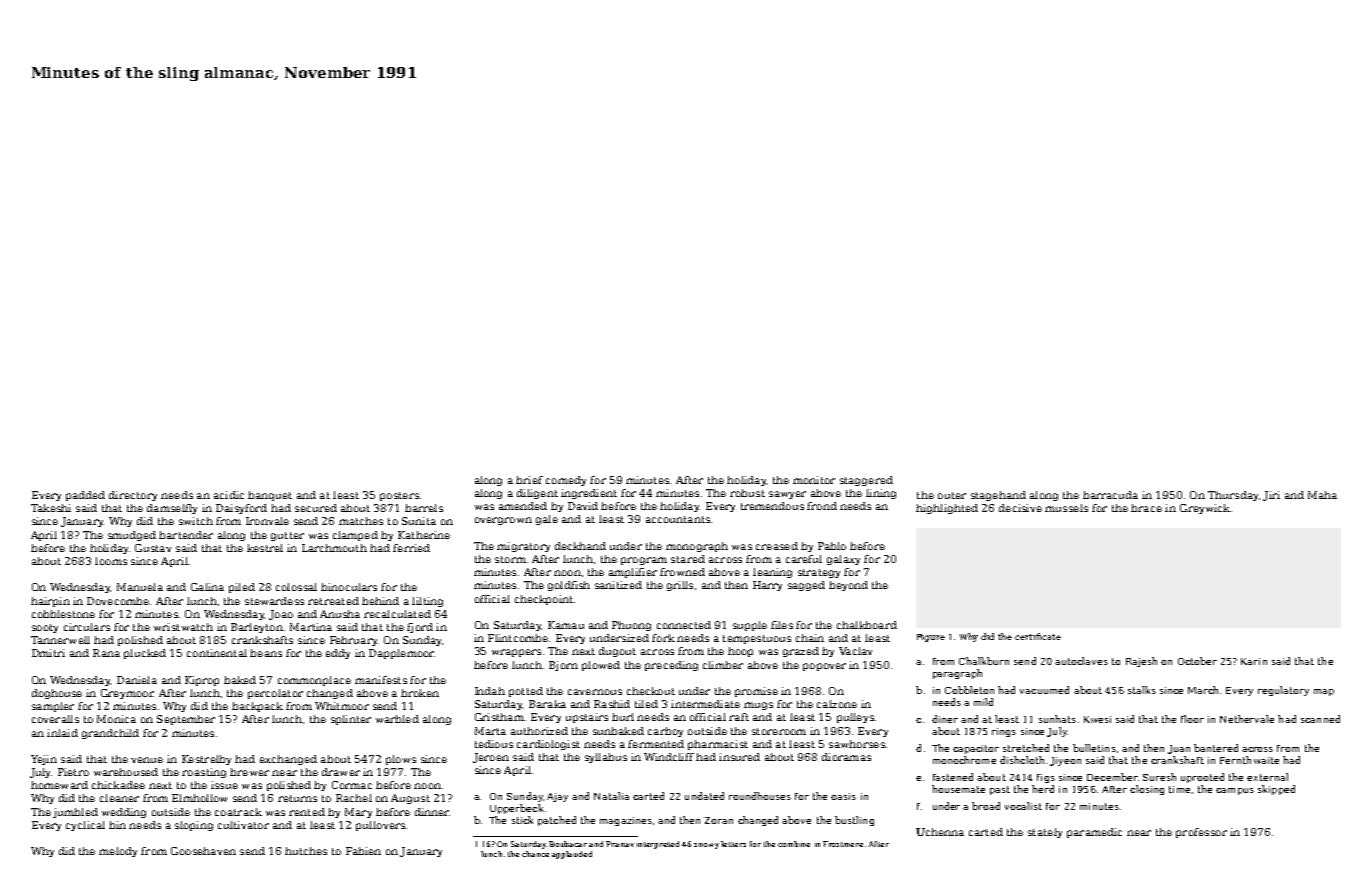 This document has width=1372, height=887. Describe the element at coordinates (490, 691) in the document. I see `Indah` at that location.
